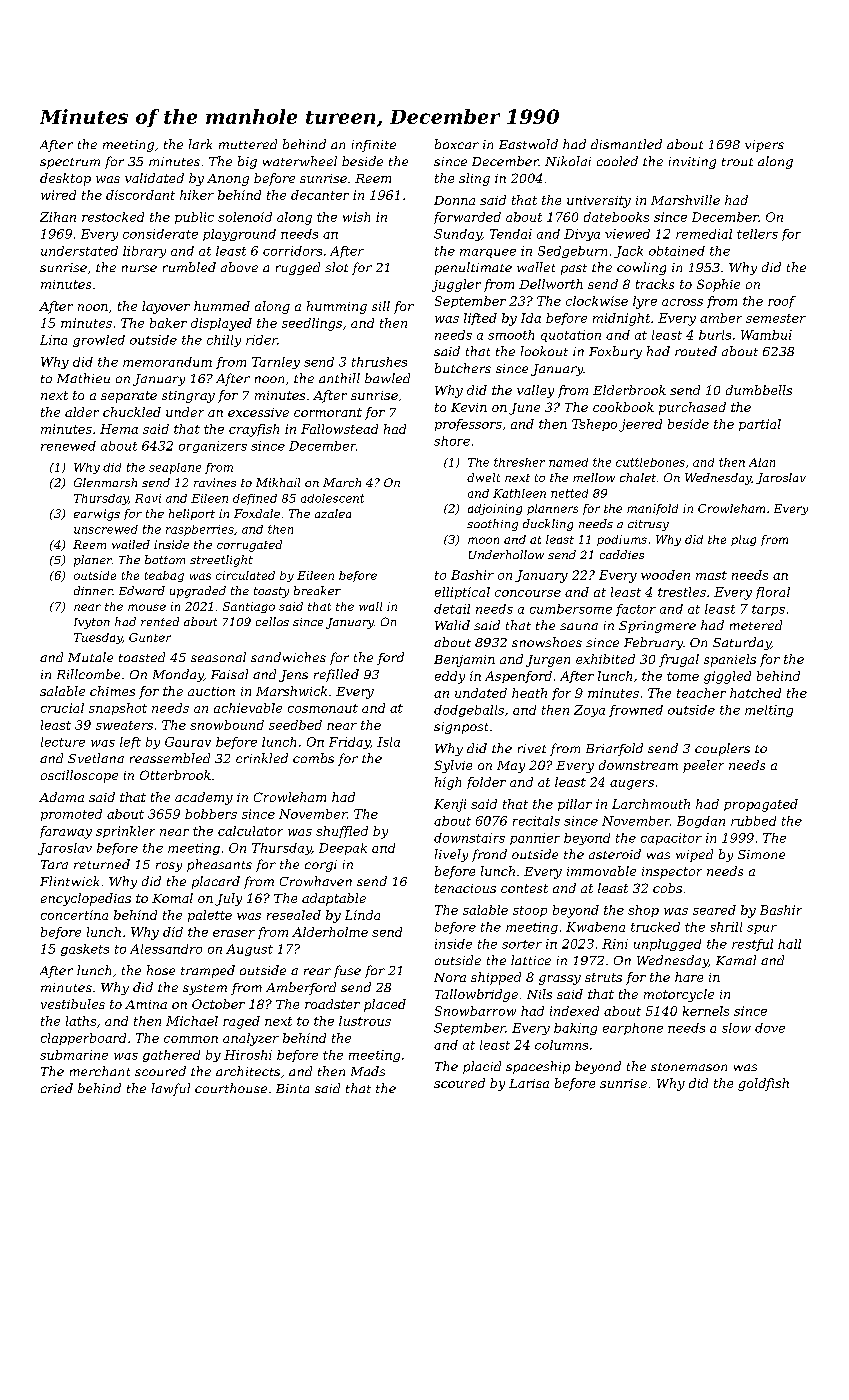 The height and width of the screenshot is (1400, 849). Describe the element at coordinates (692, 163) in the screenshot. I see `inviting` at that location.
